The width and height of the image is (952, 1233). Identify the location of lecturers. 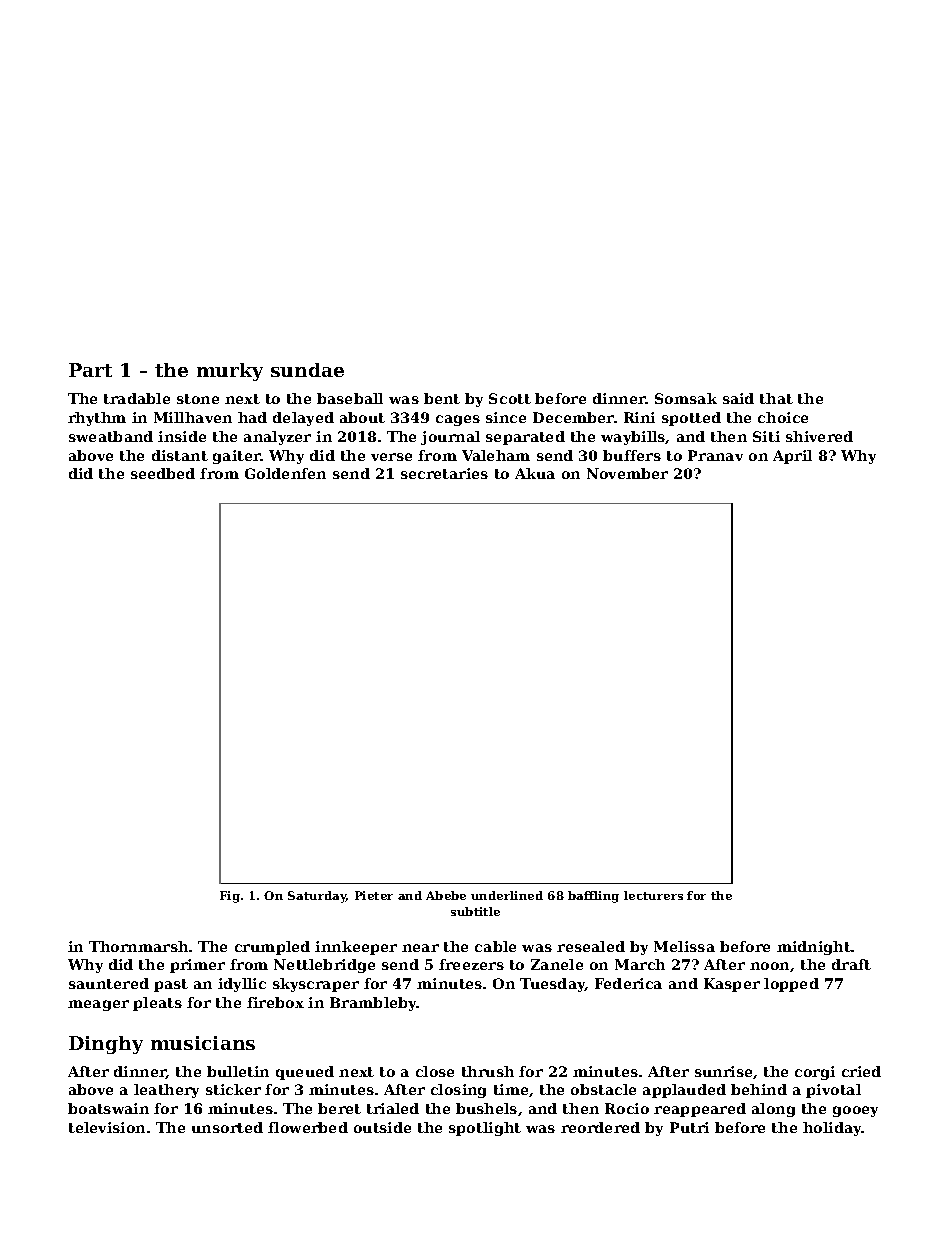
(653, 895).
